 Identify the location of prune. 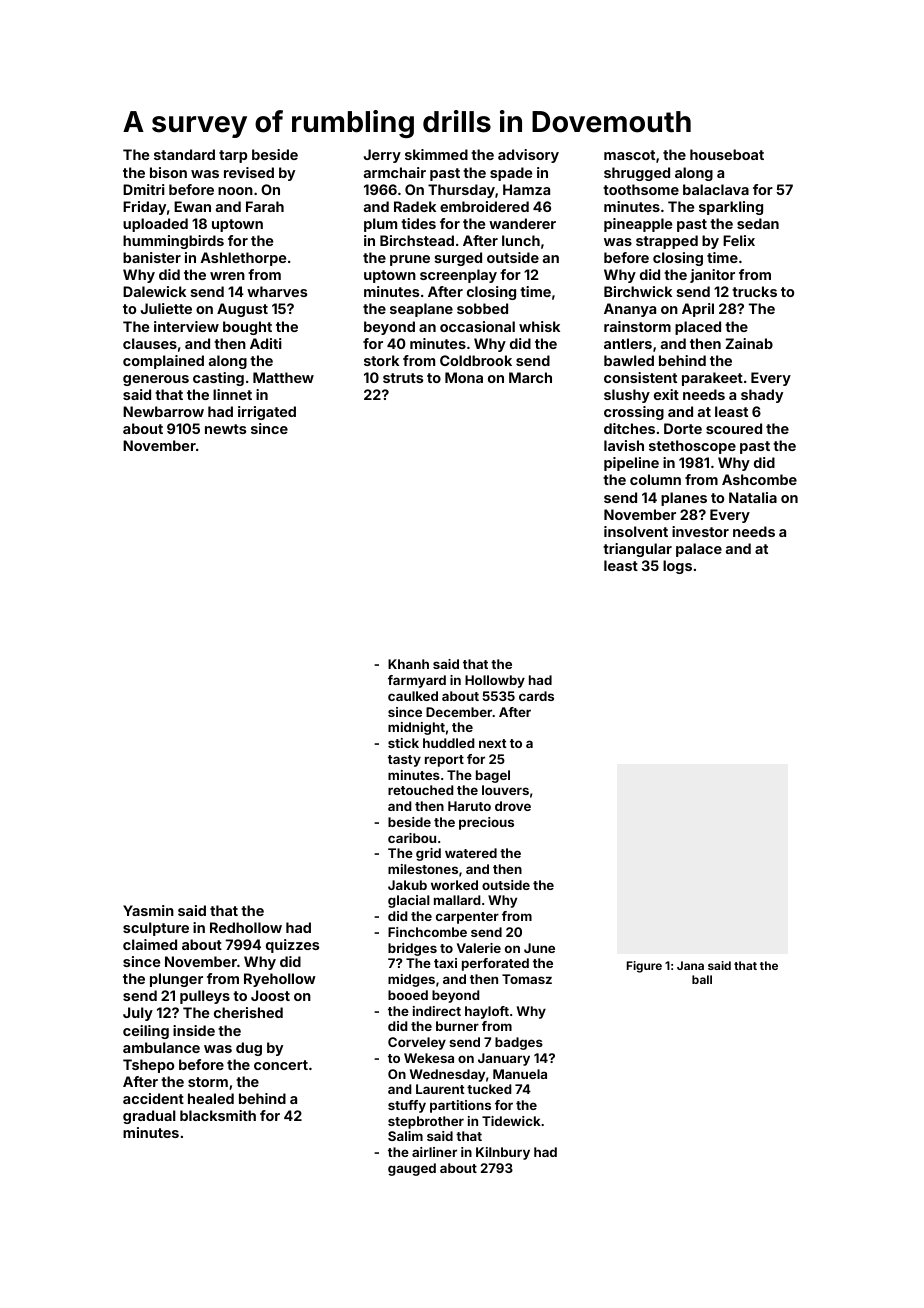
(410, 260).
